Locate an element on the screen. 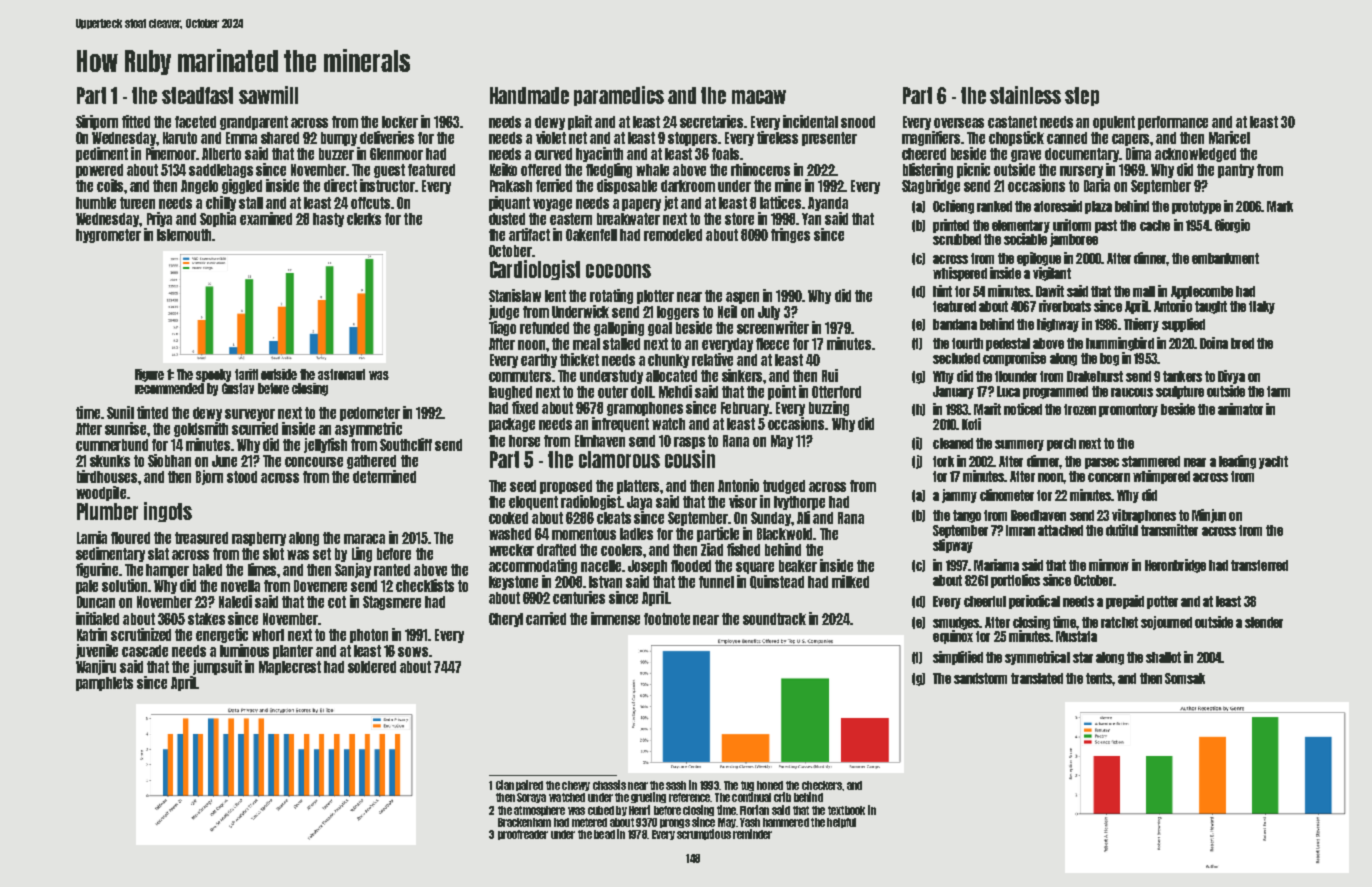  checkers is located at coordinates (822, 785).
